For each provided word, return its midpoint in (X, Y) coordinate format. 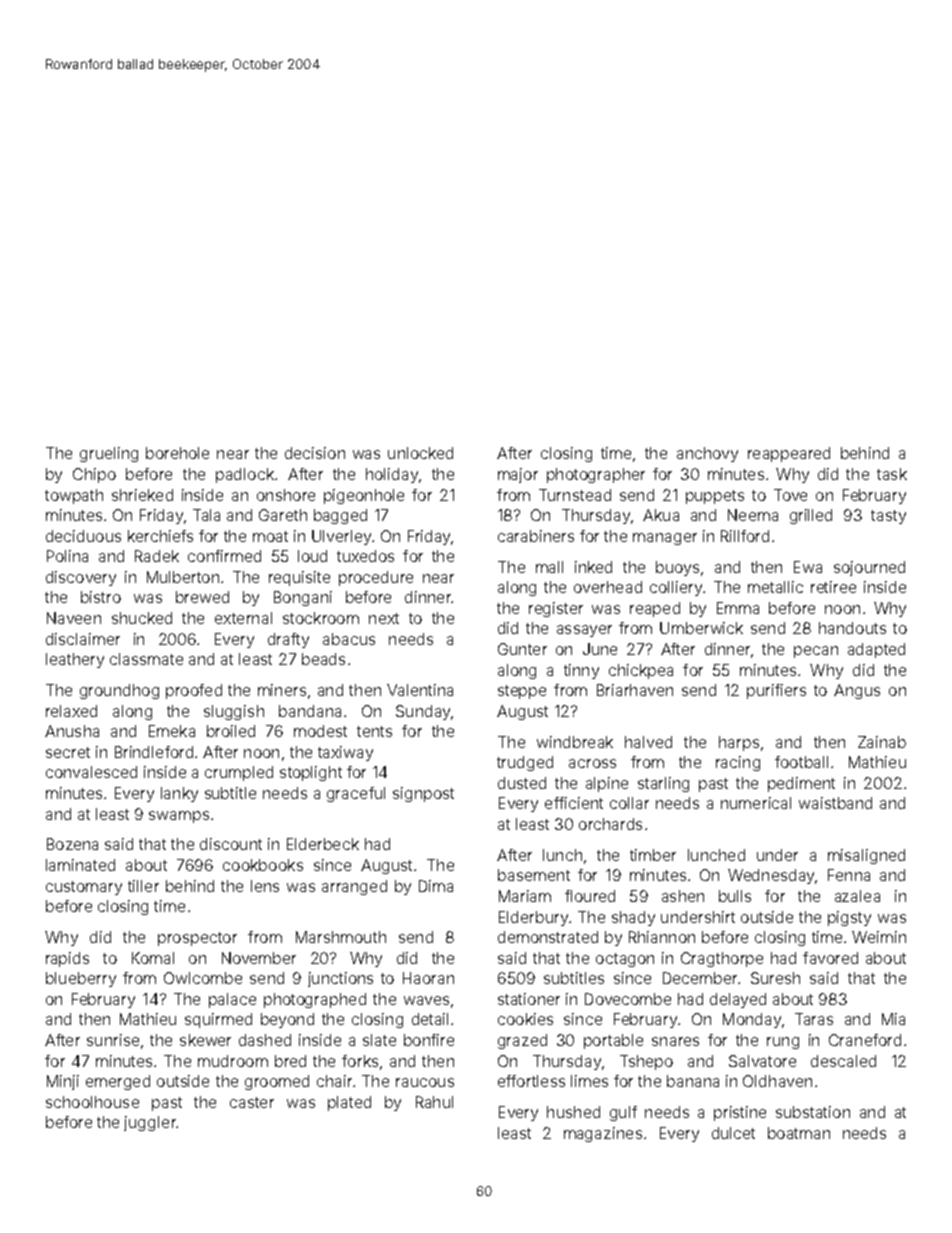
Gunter (522, 649)
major (518, 475)
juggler (150, 1123)
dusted (522, 783)
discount (231, 844)
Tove (790, 495)
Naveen (74, 618)
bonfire (429, 1040)
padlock (245, 475)
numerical (756, 803)
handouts (852, 628)
